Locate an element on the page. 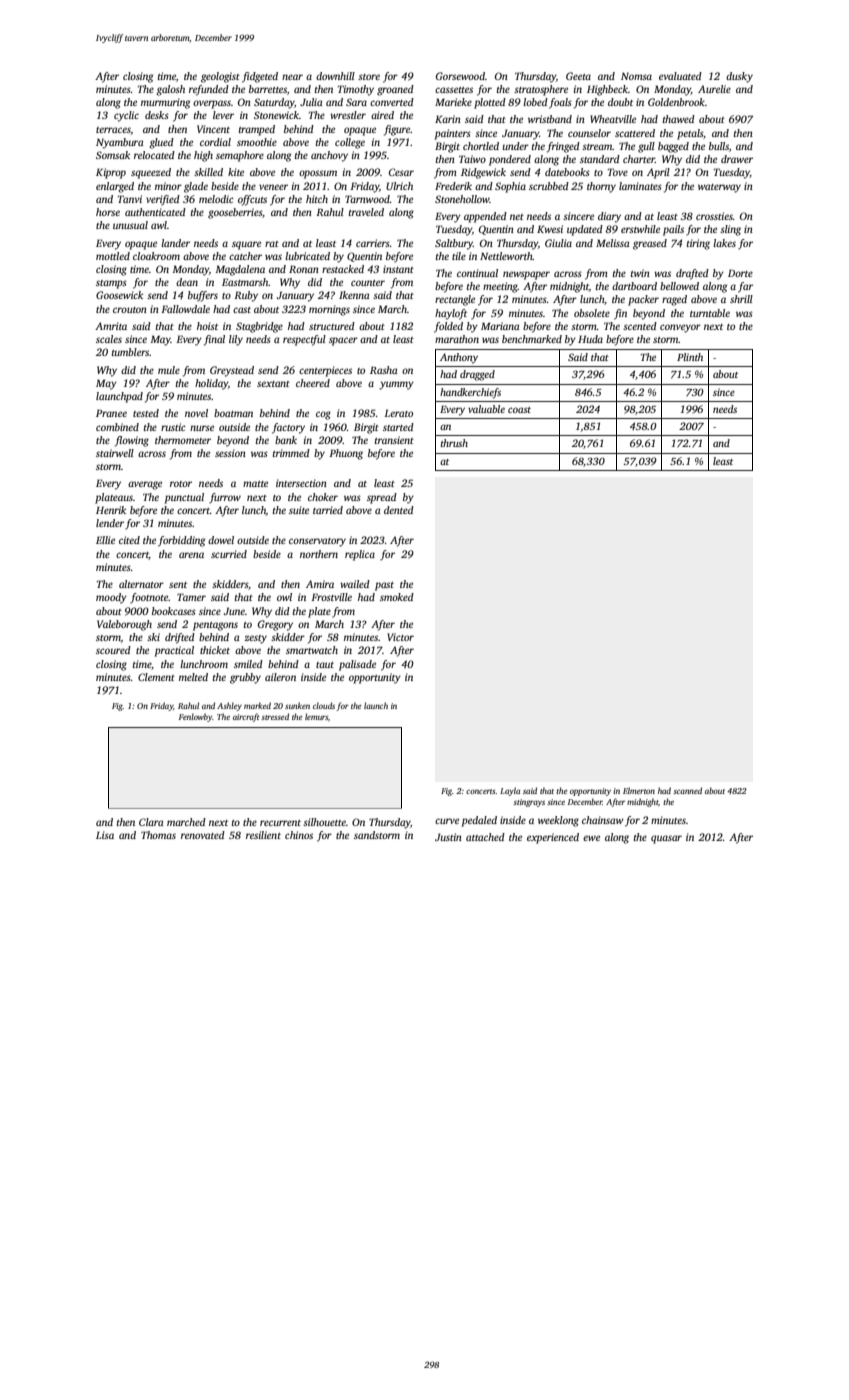  smoked is located at coordinates (397, 597).
